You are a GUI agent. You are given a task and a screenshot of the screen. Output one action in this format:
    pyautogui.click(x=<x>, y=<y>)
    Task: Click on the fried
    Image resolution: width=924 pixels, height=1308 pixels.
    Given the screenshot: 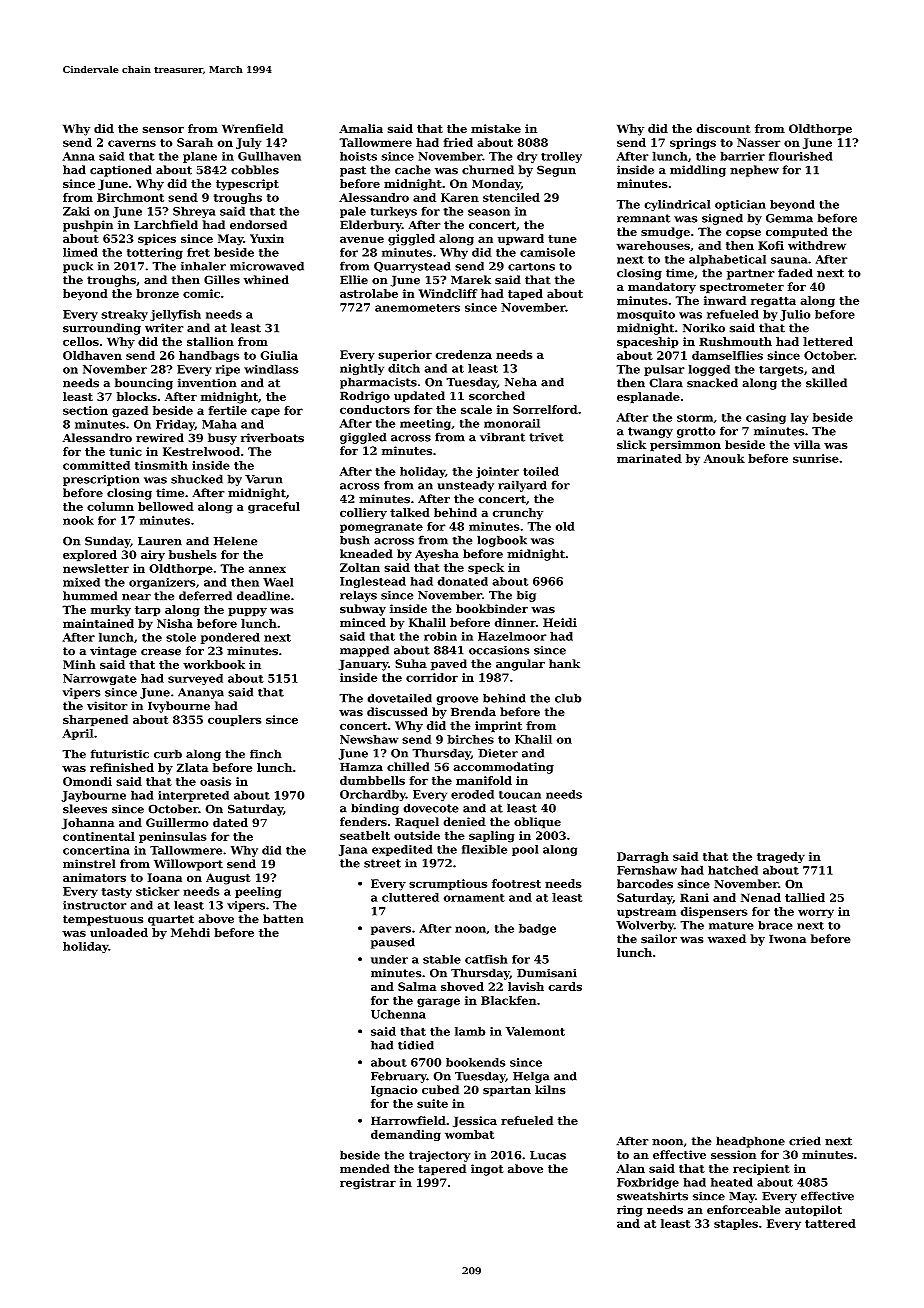 What is the action you would take?
    pyautogui.click(x=458, y=142)
